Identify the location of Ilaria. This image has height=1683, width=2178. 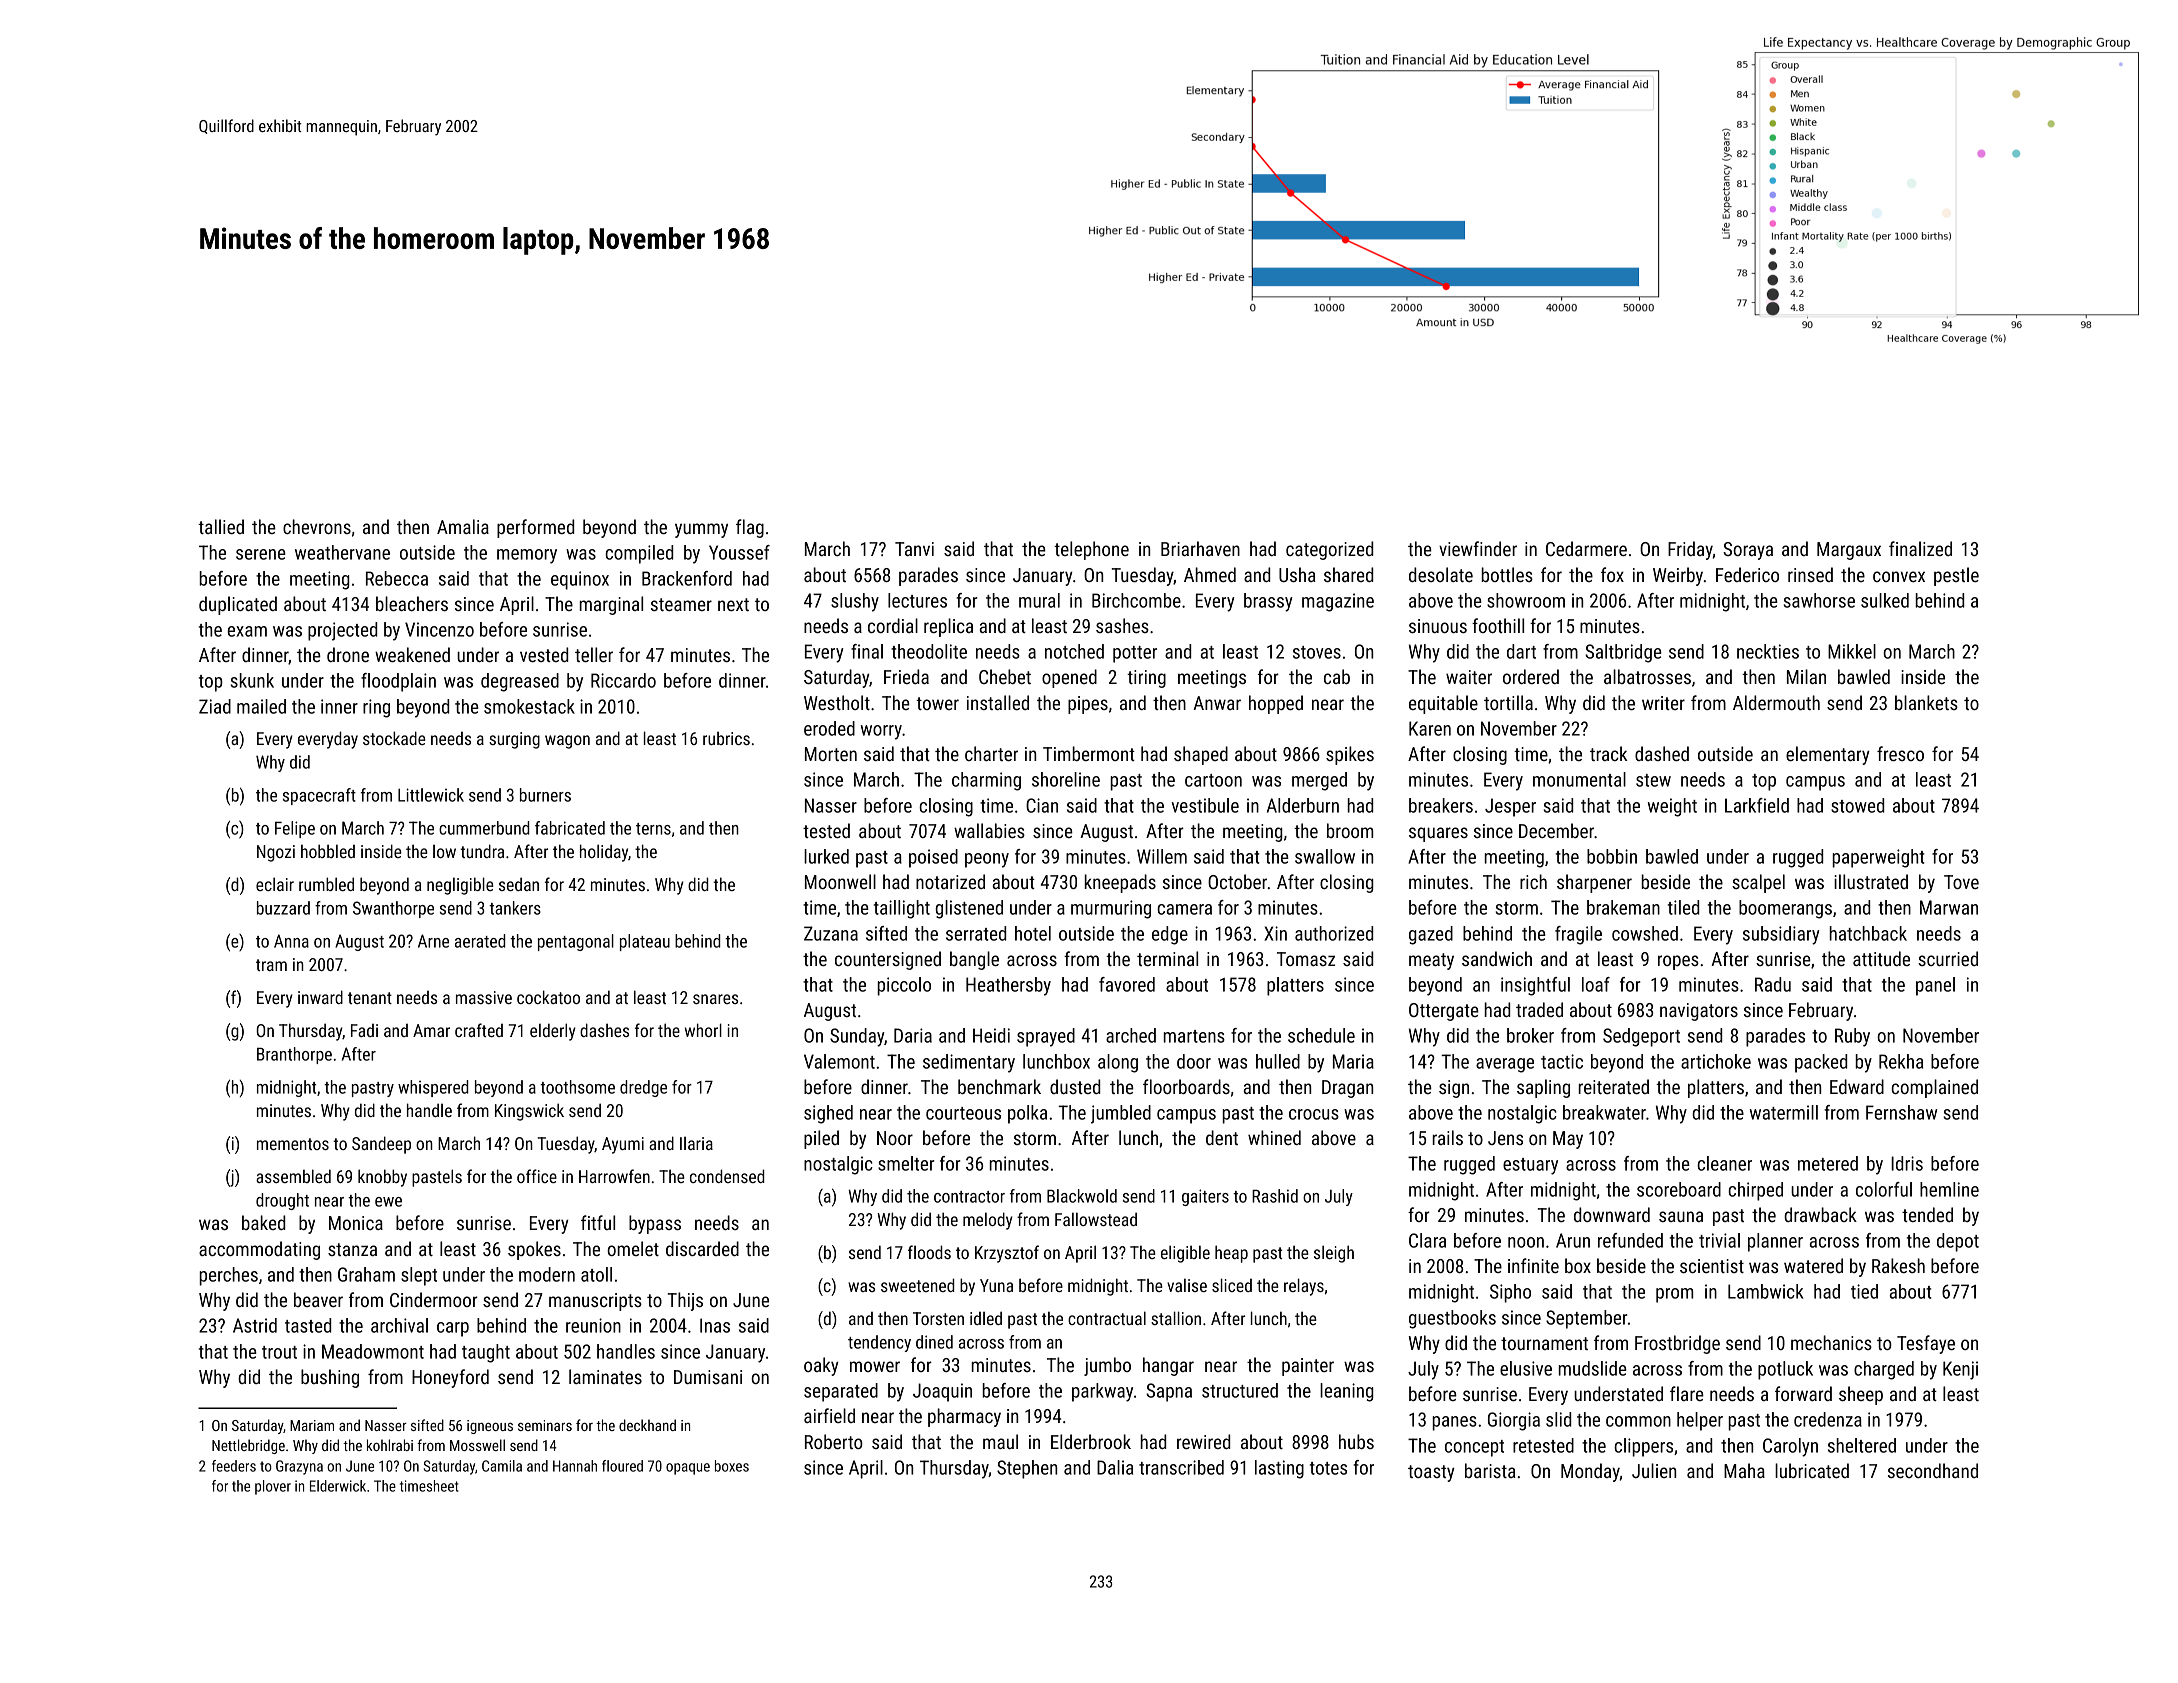
(696, 1143).
